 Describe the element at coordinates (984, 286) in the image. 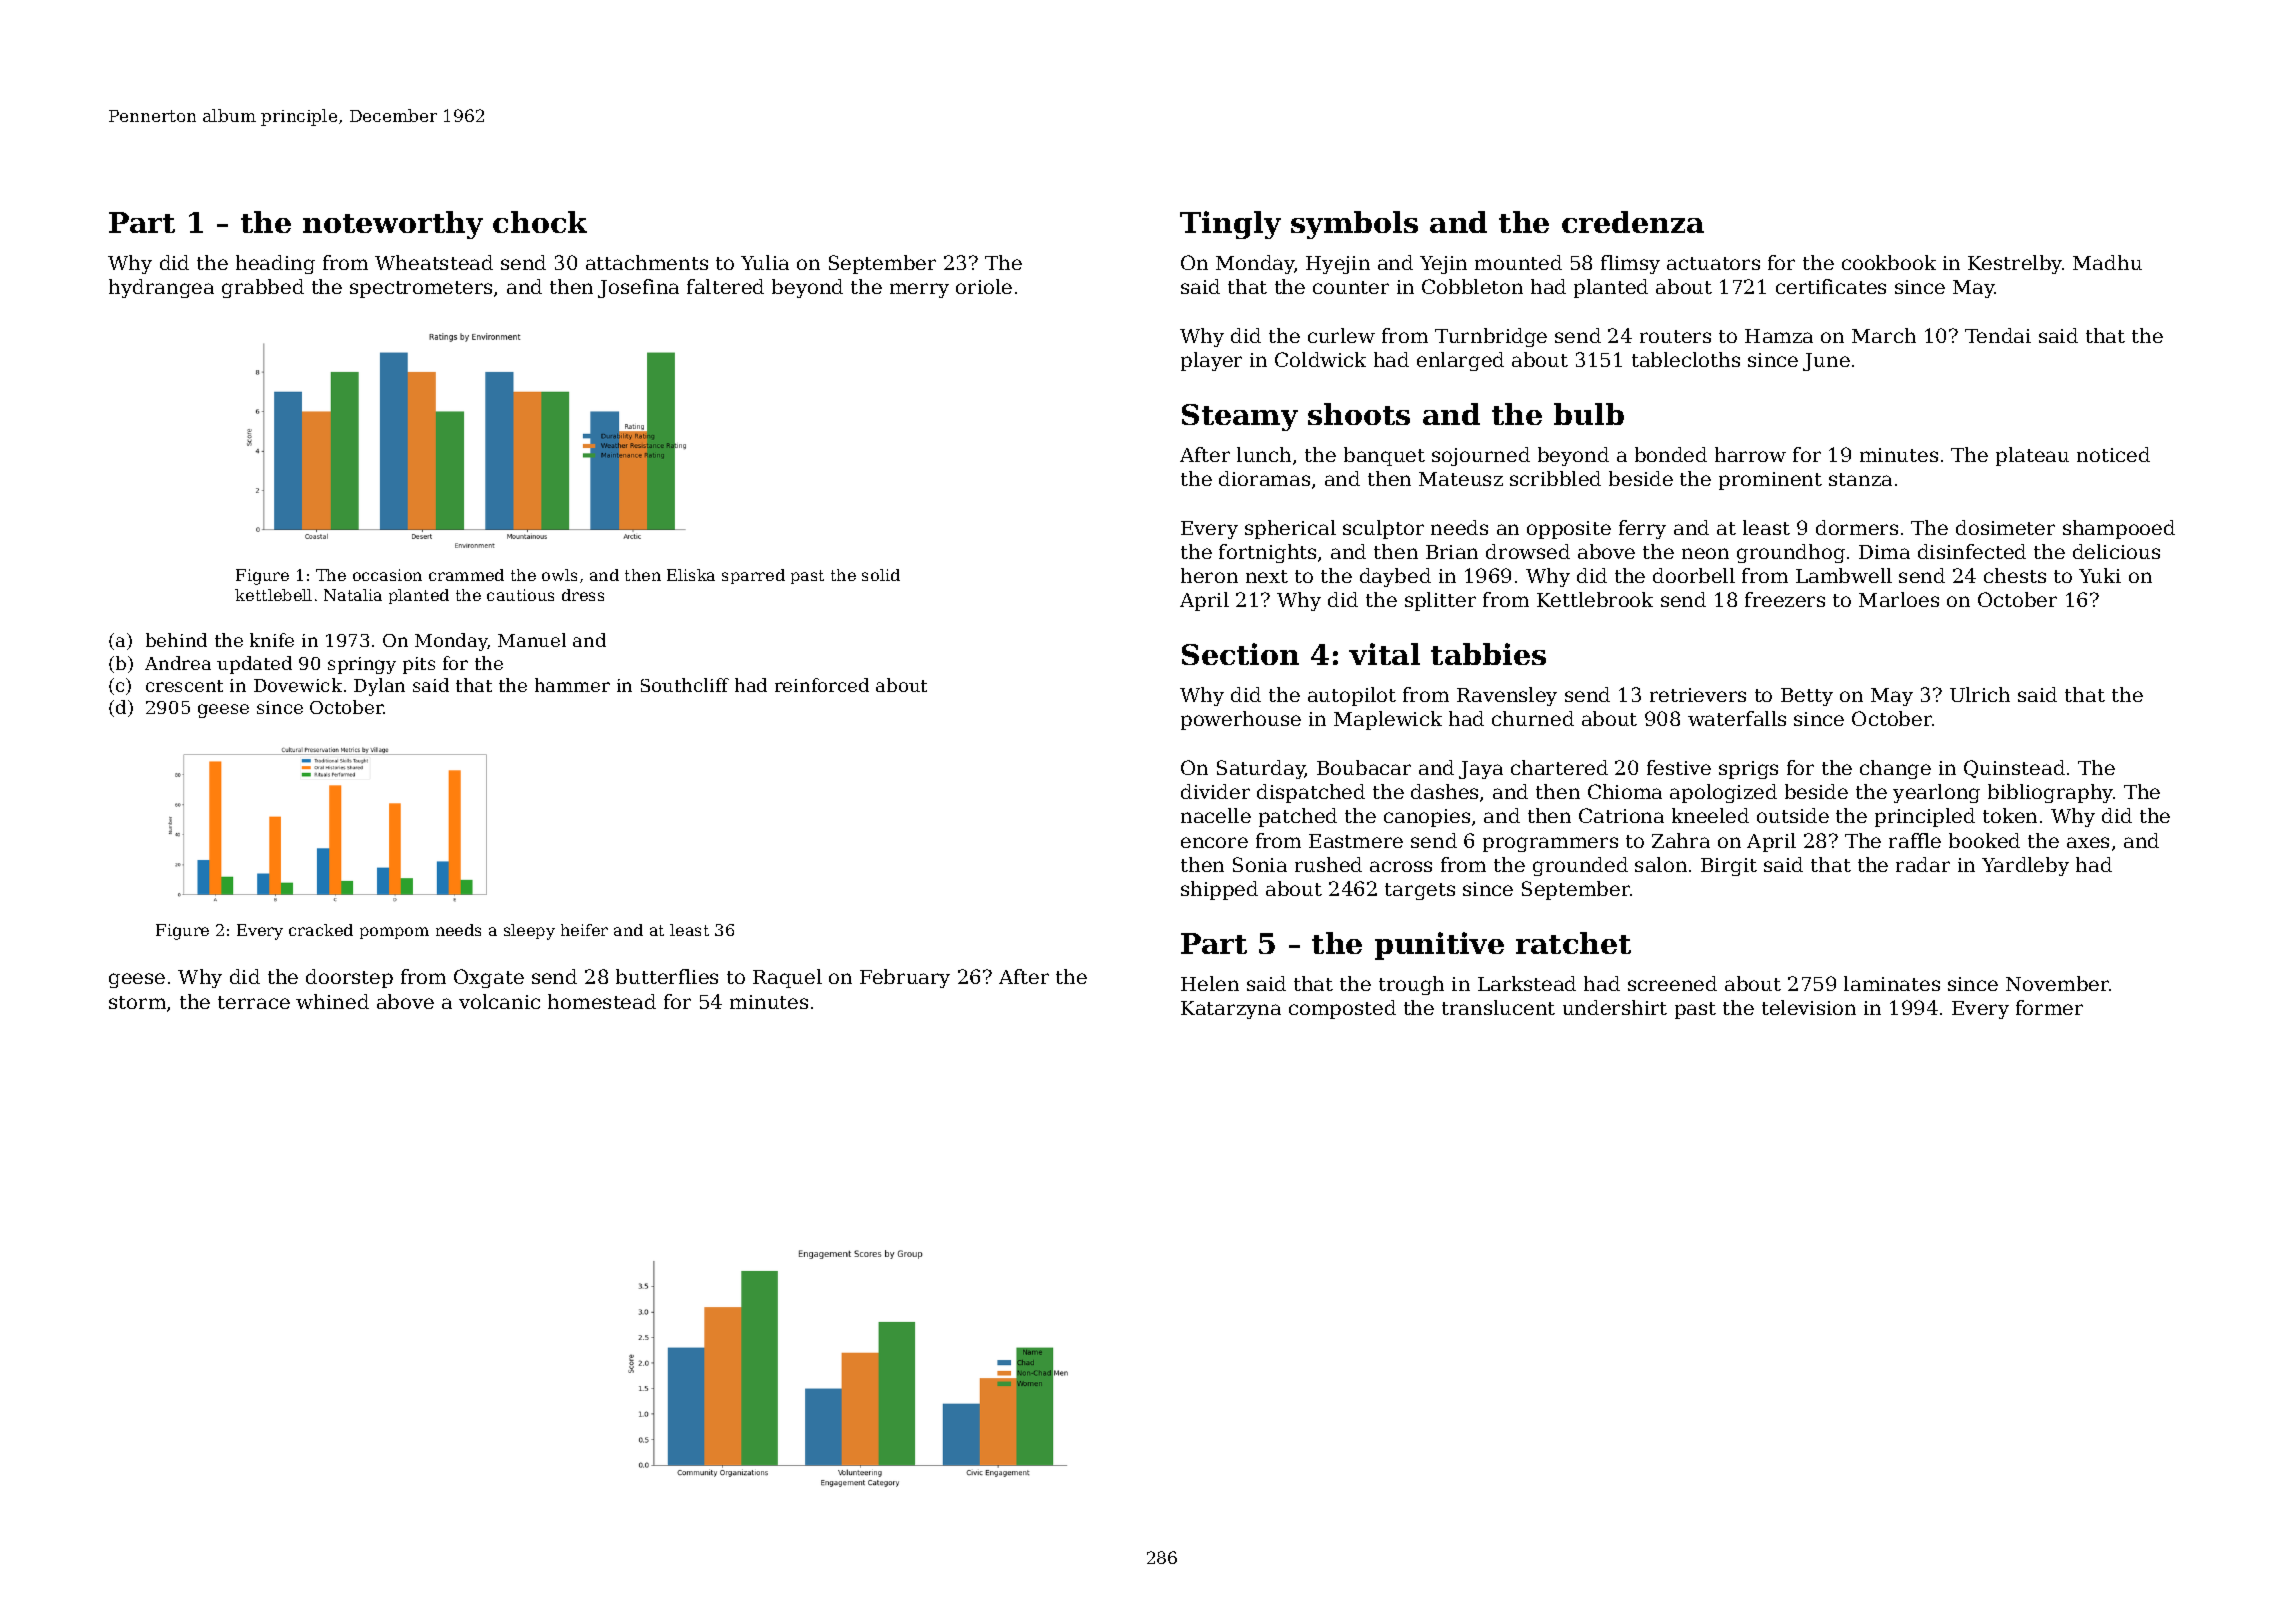

I see `oriole` at that location.
